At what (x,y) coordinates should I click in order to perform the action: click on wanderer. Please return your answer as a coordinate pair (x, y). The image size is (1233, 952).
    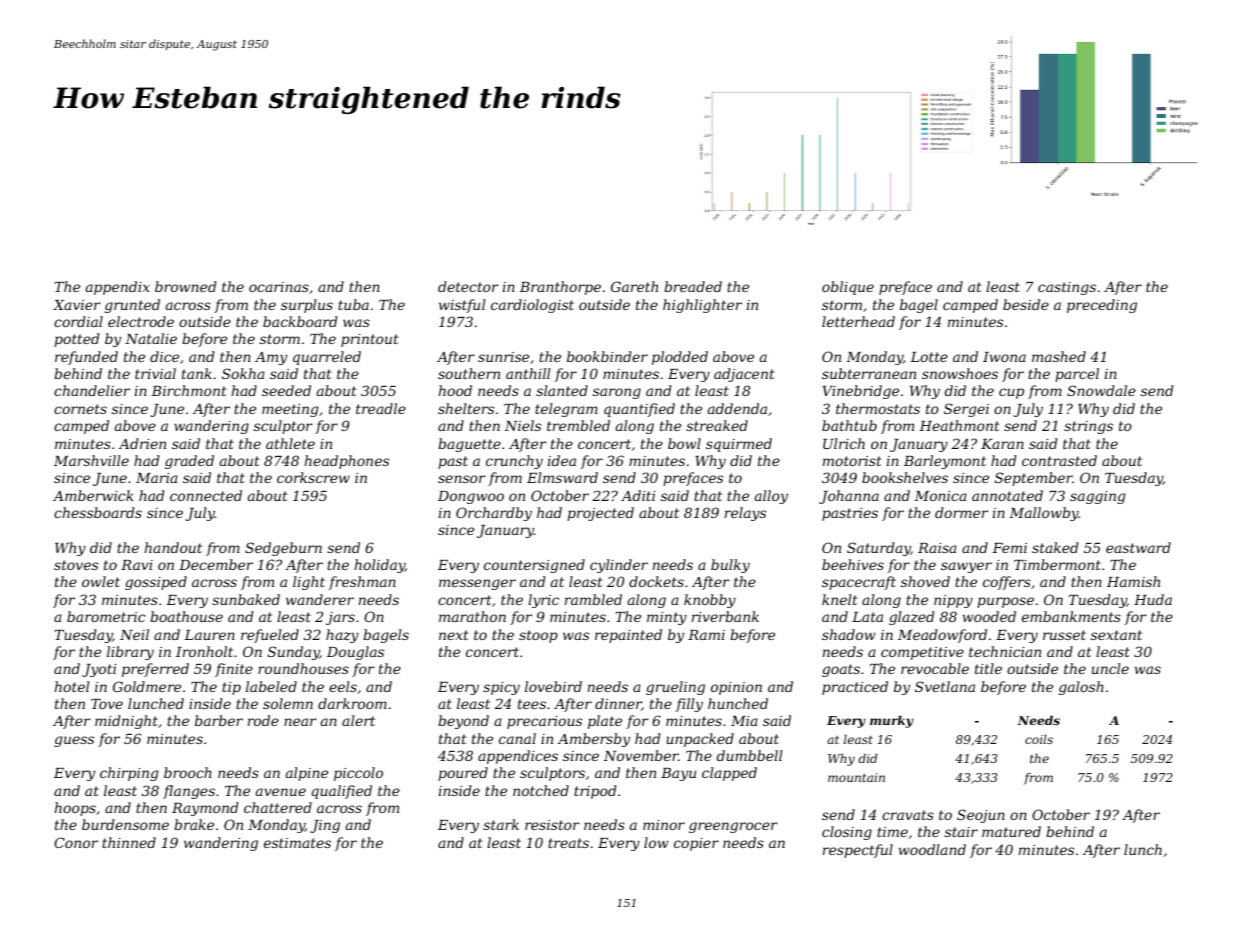
    Looking at the image, I should click on (320, 599).
